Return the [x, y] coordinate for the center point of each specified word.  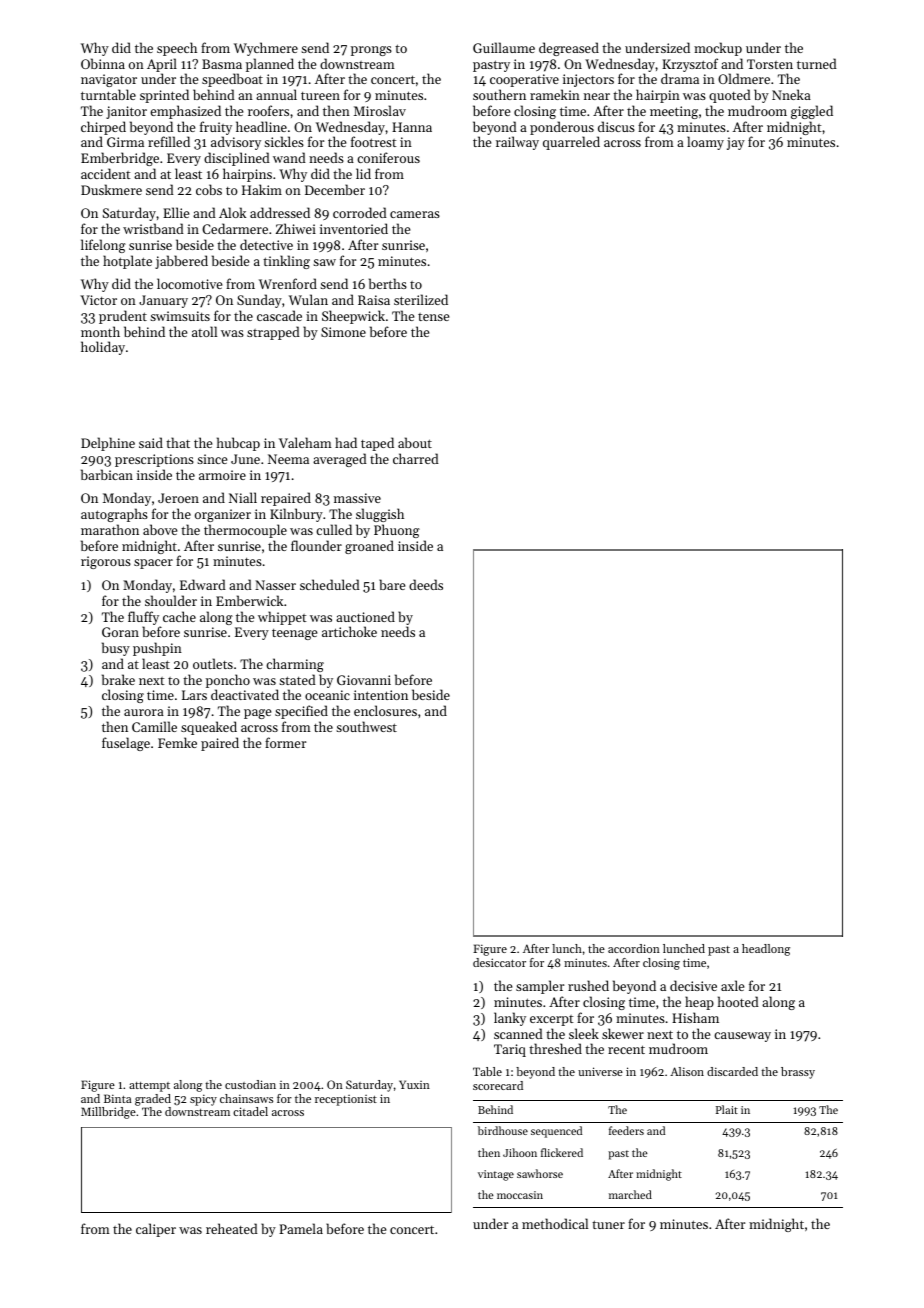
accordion [634, 948]
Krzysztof [690, 65]
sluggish [380, 515]
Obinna [103, 63]
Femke [177, 742]
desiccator [499, 962]
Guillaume [504, 47]
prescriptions [154, 460]
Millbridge [108, 1113]
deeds [426, 584]
